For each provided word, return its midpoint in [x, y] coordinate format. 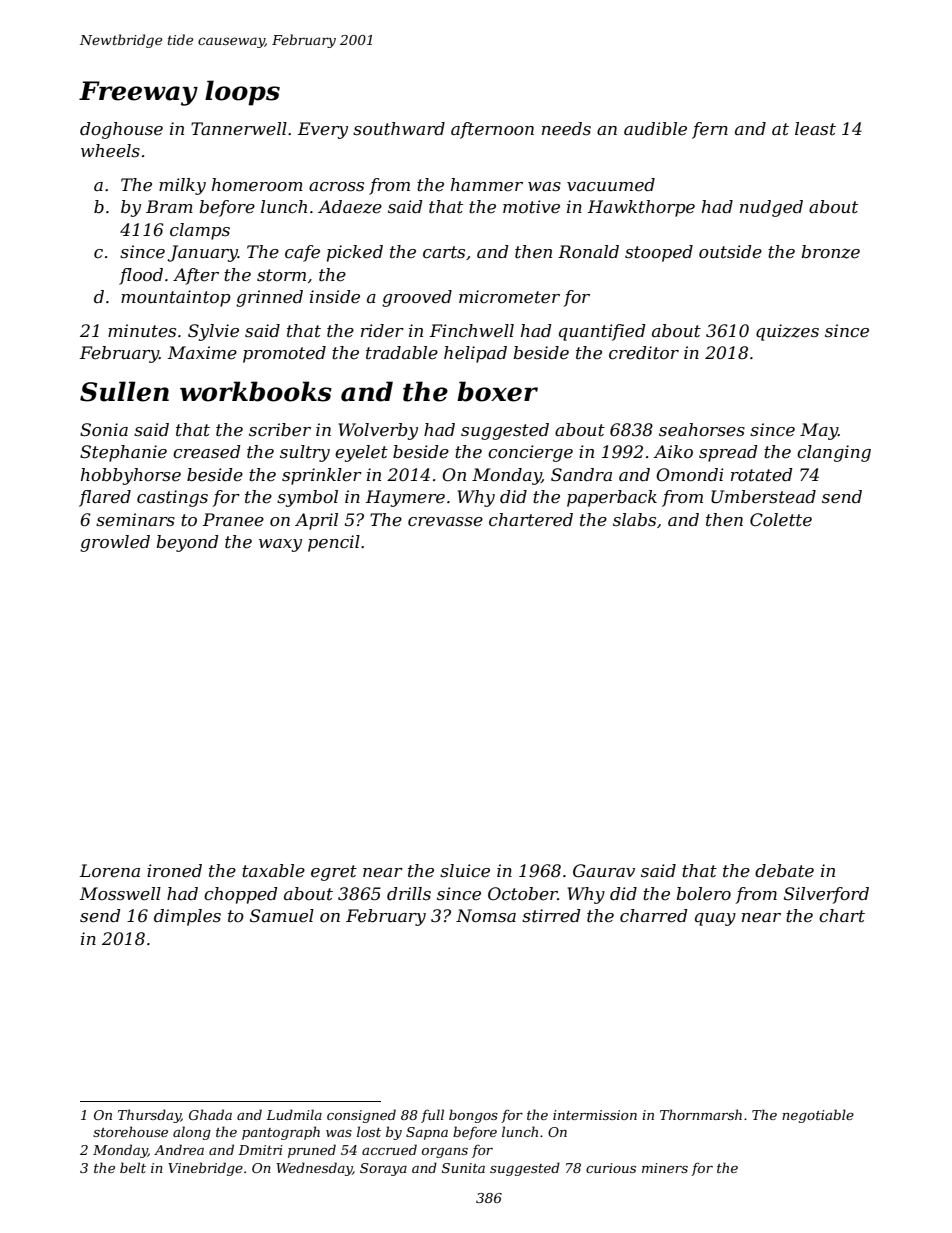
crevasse [445, 522]
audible [655, 128]
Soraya [383, 1169]
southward [399, 128]
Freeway [138, 93]
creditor [644, 353]
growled [115, 543]
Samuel [282, 915]
